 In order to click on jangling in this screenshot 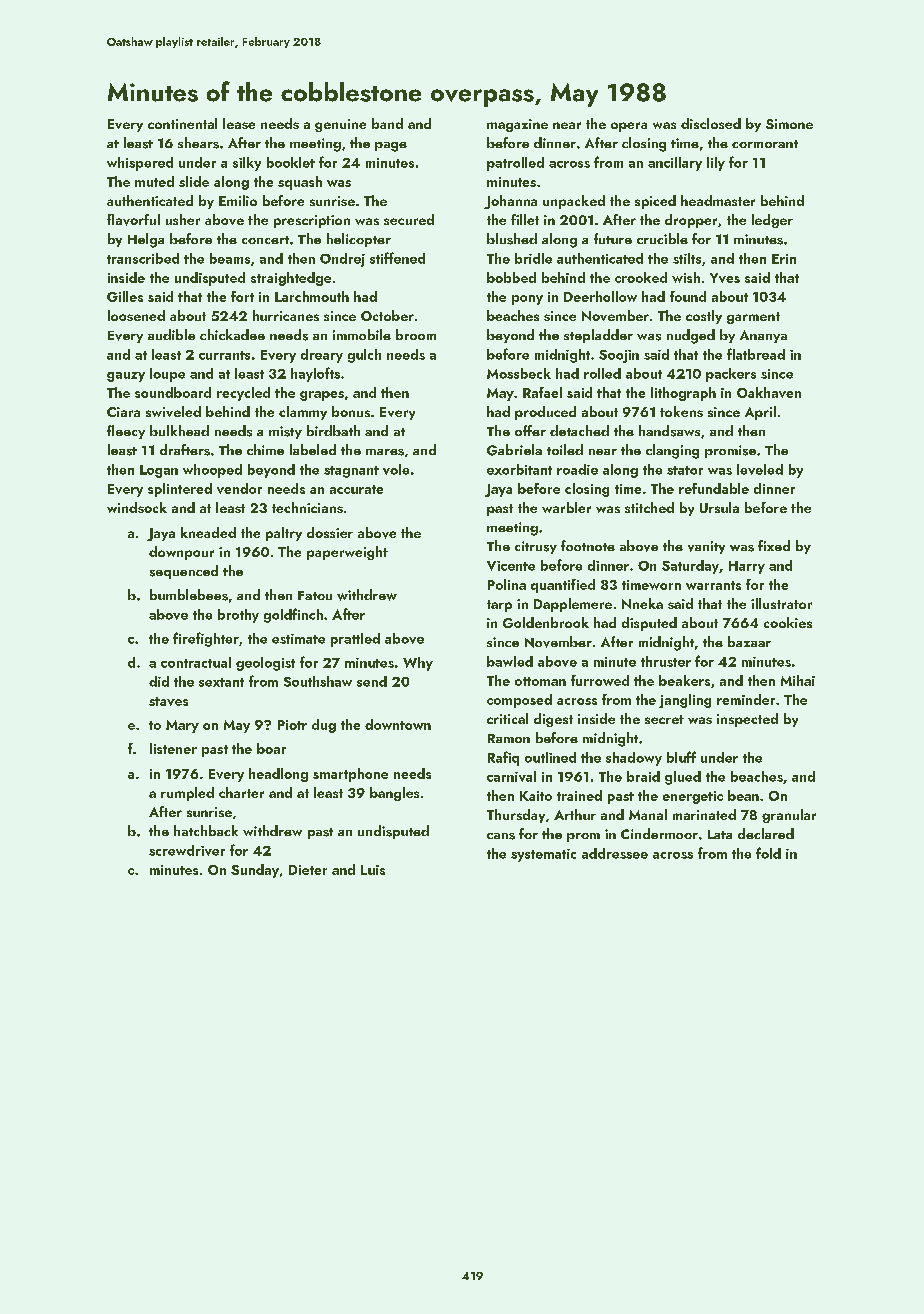, I will do `click(685, 701)`.
